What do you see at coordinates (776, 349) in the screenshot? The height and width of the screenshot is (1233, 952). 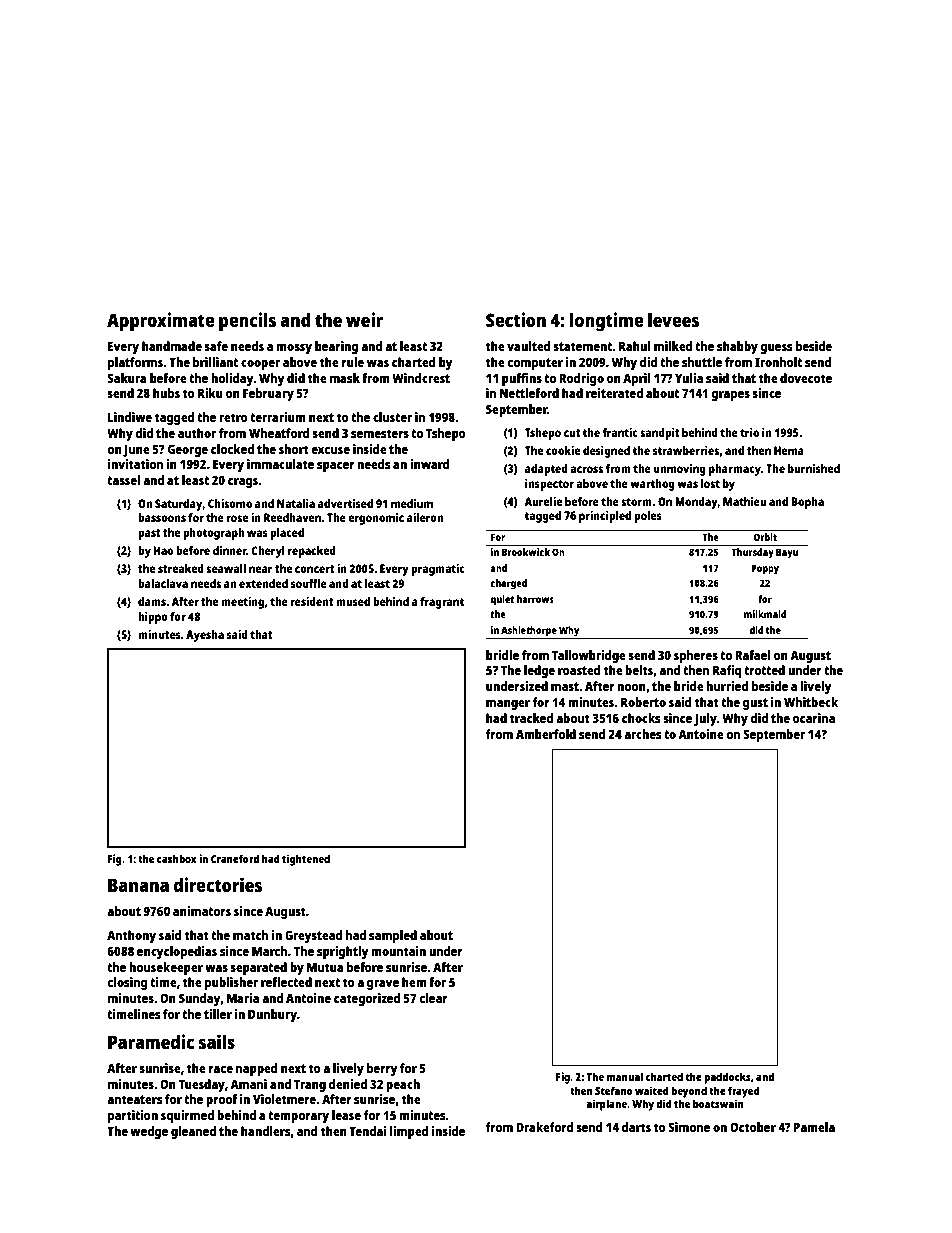 I see `guess` at bounding box center [776, 349].
